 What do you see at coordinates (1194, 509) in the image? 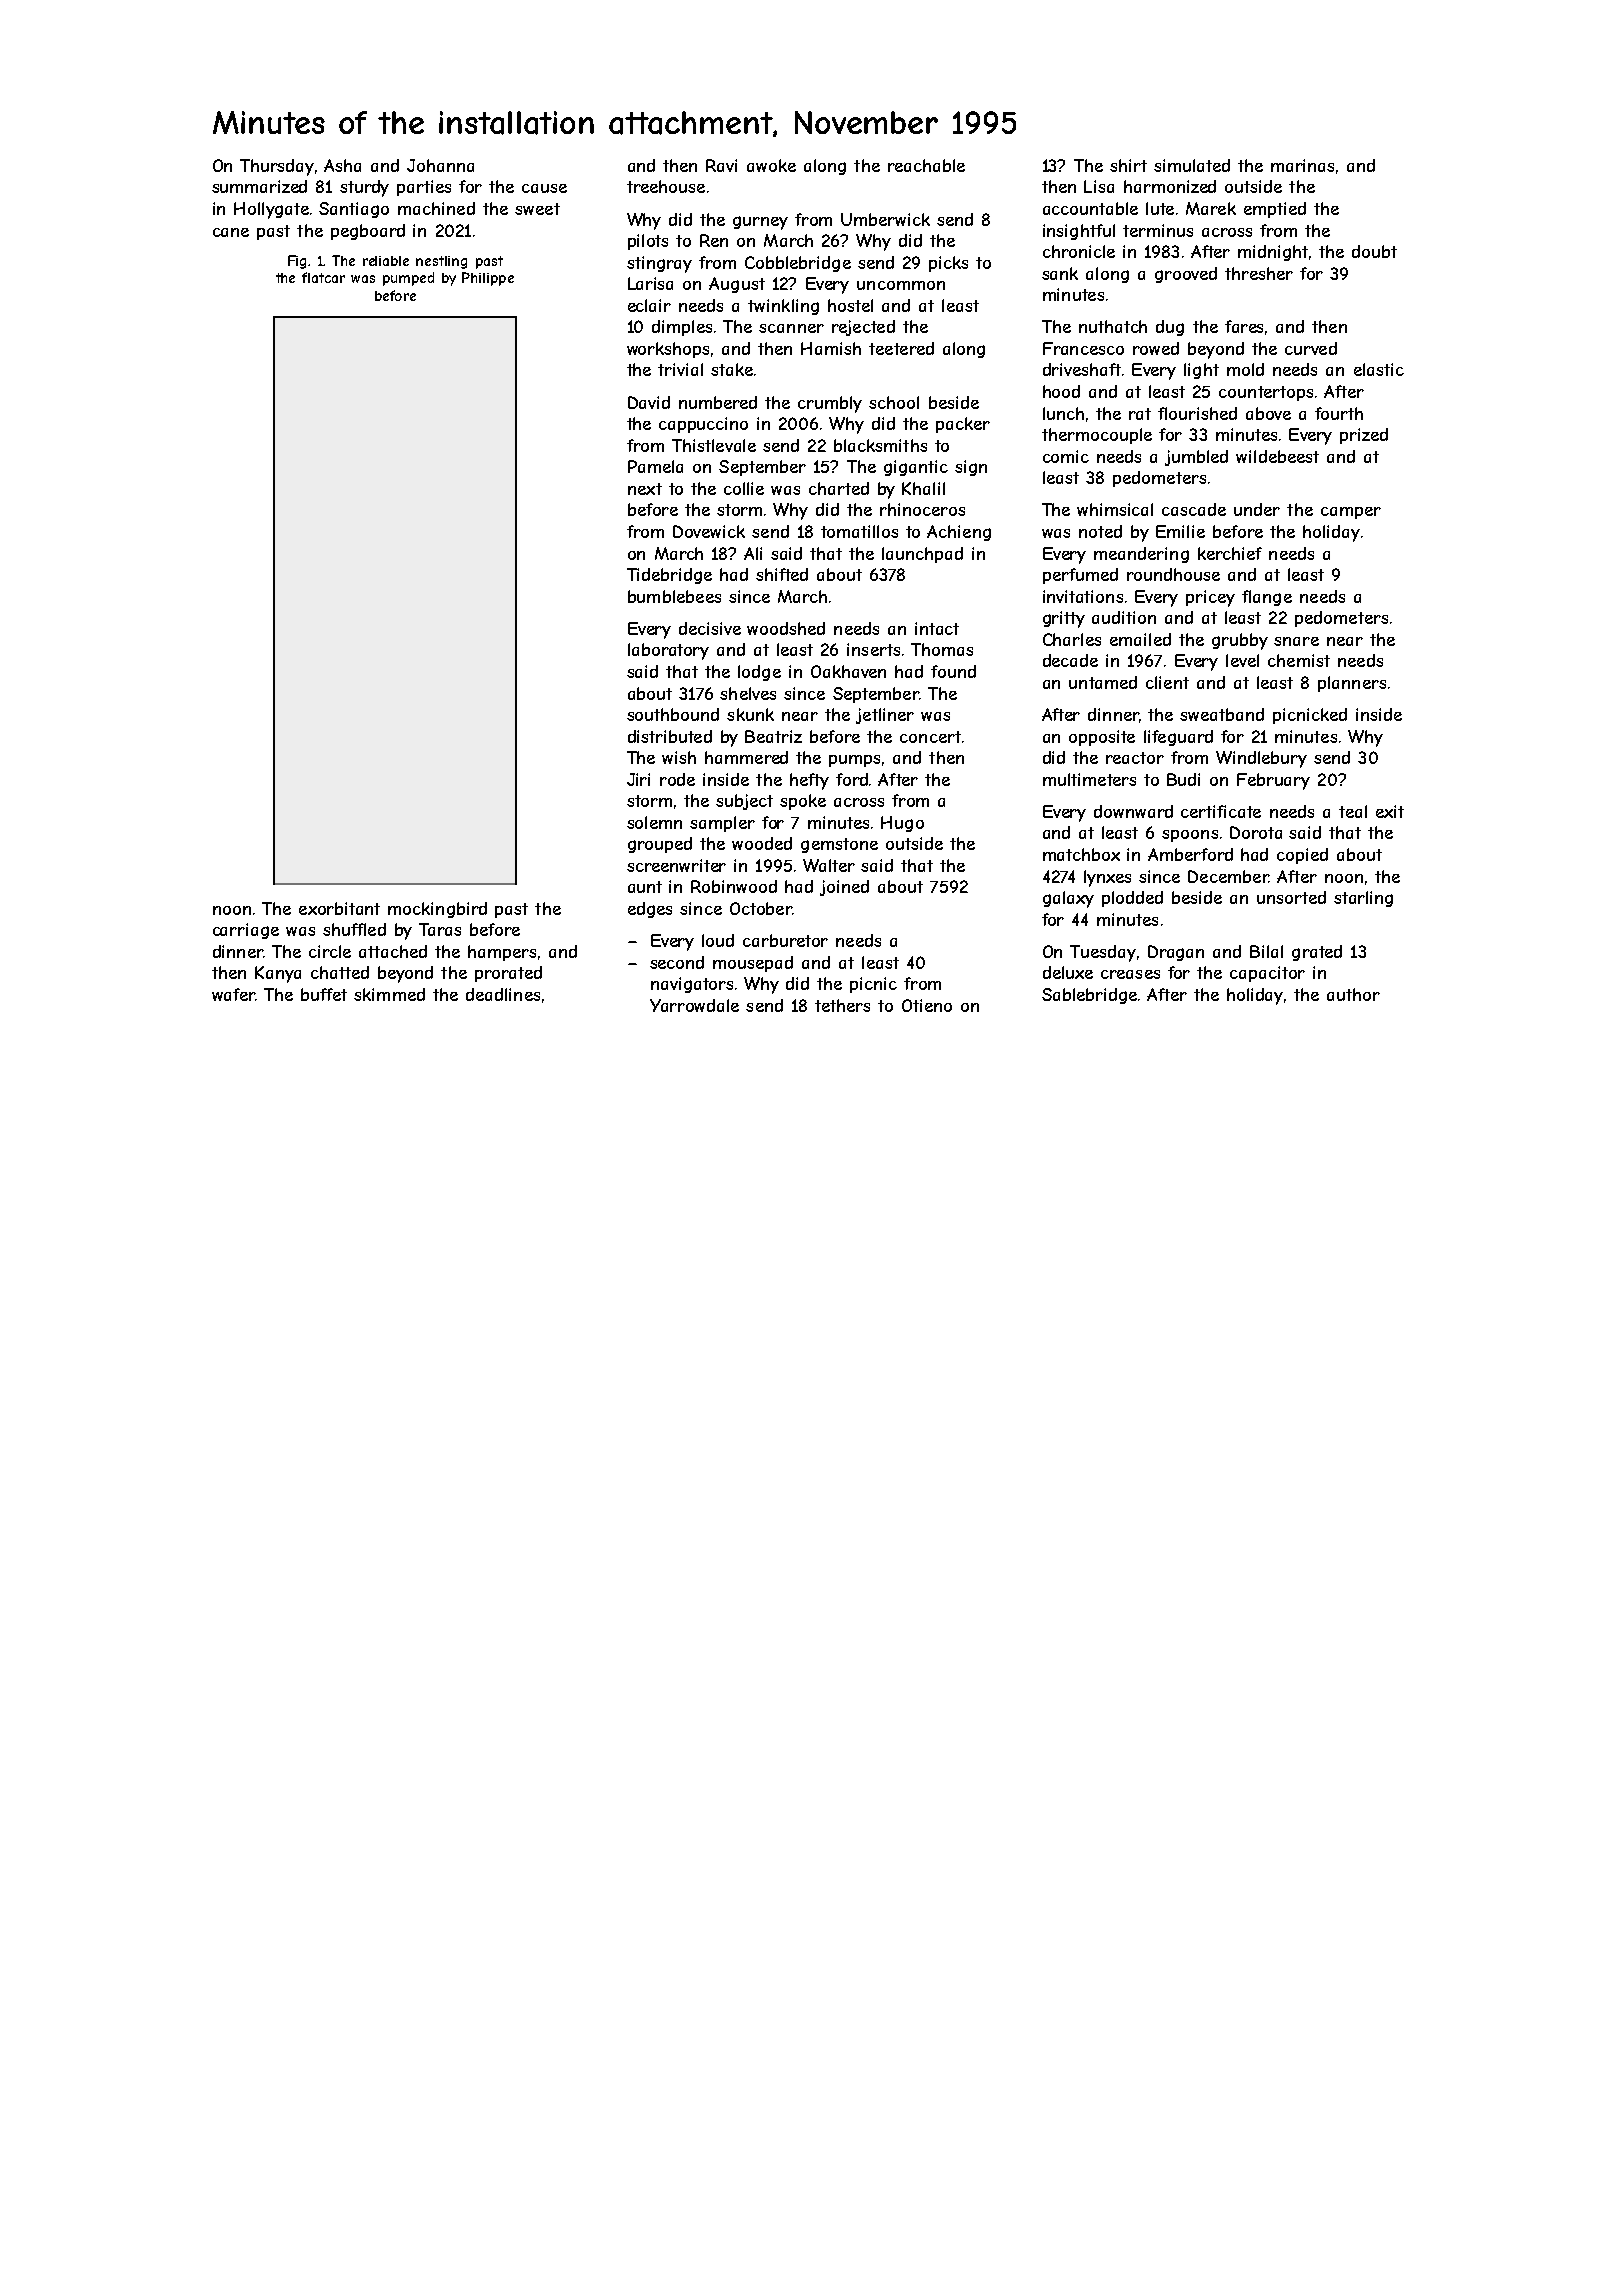
I see `cascade` at bounding box center [1194, 509].
